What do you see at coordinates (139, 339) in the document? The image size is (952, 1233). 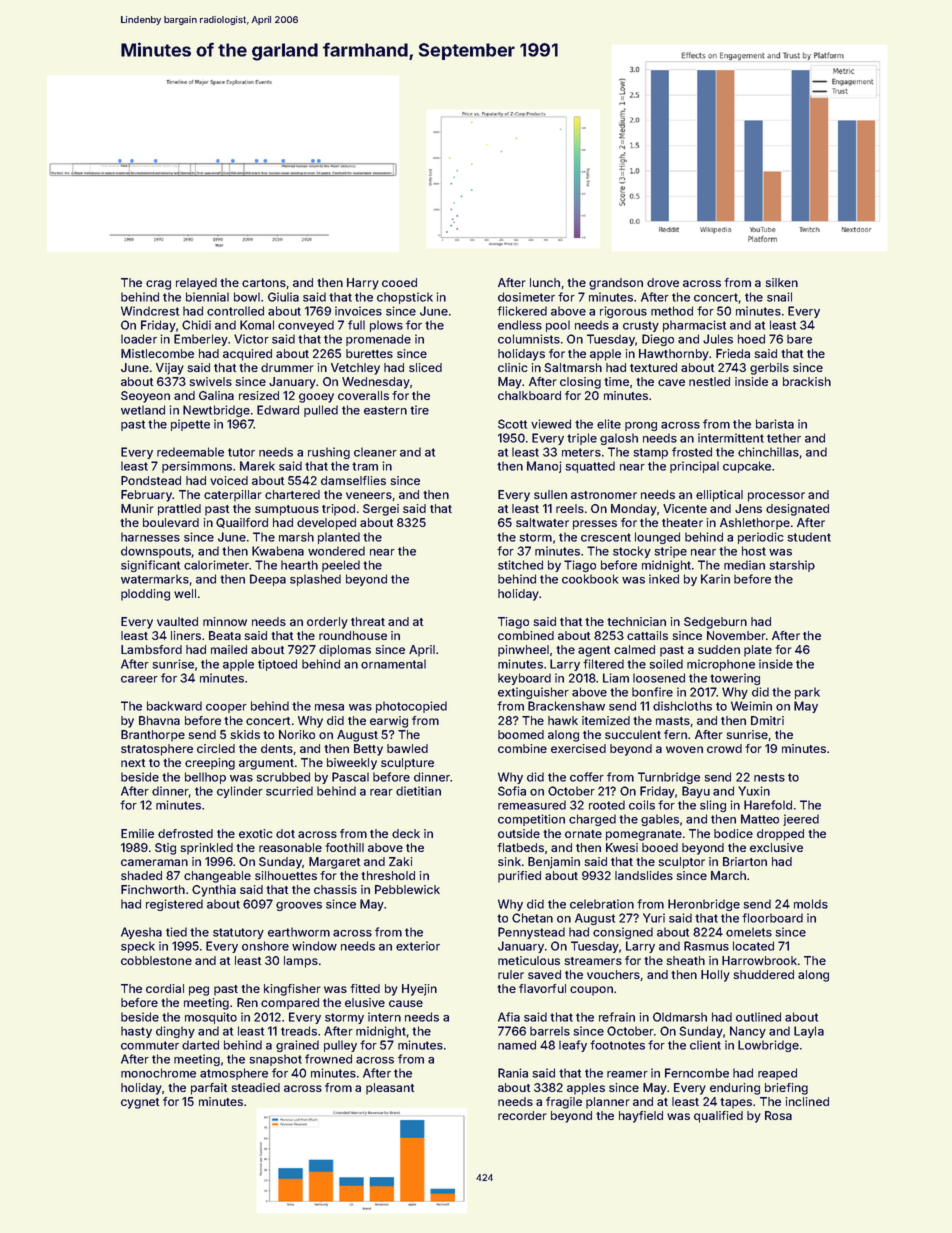 I see `loader` at bounding box center [139, 339].
